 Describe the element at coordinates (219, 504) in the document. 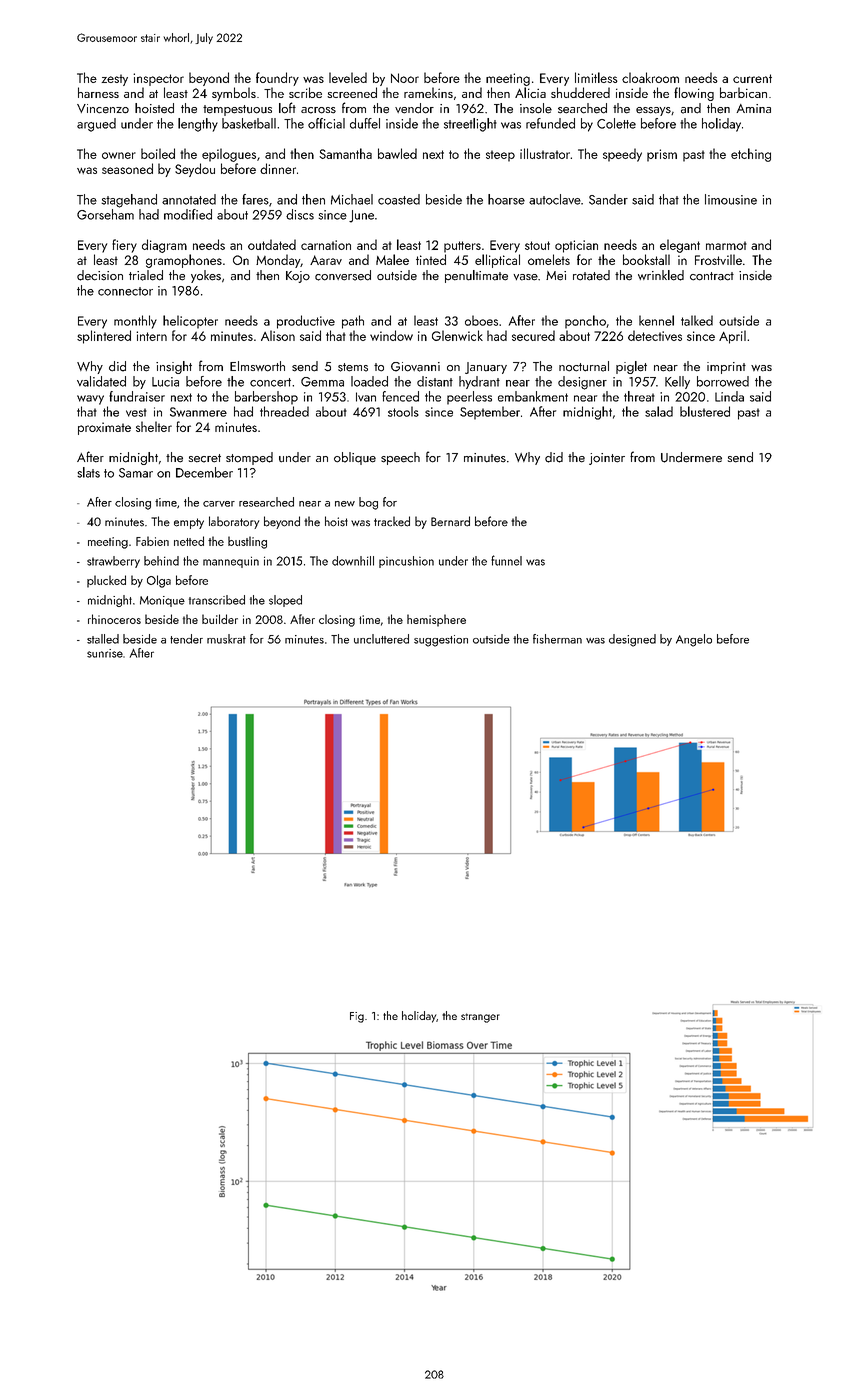

I see `carver` at that location.
